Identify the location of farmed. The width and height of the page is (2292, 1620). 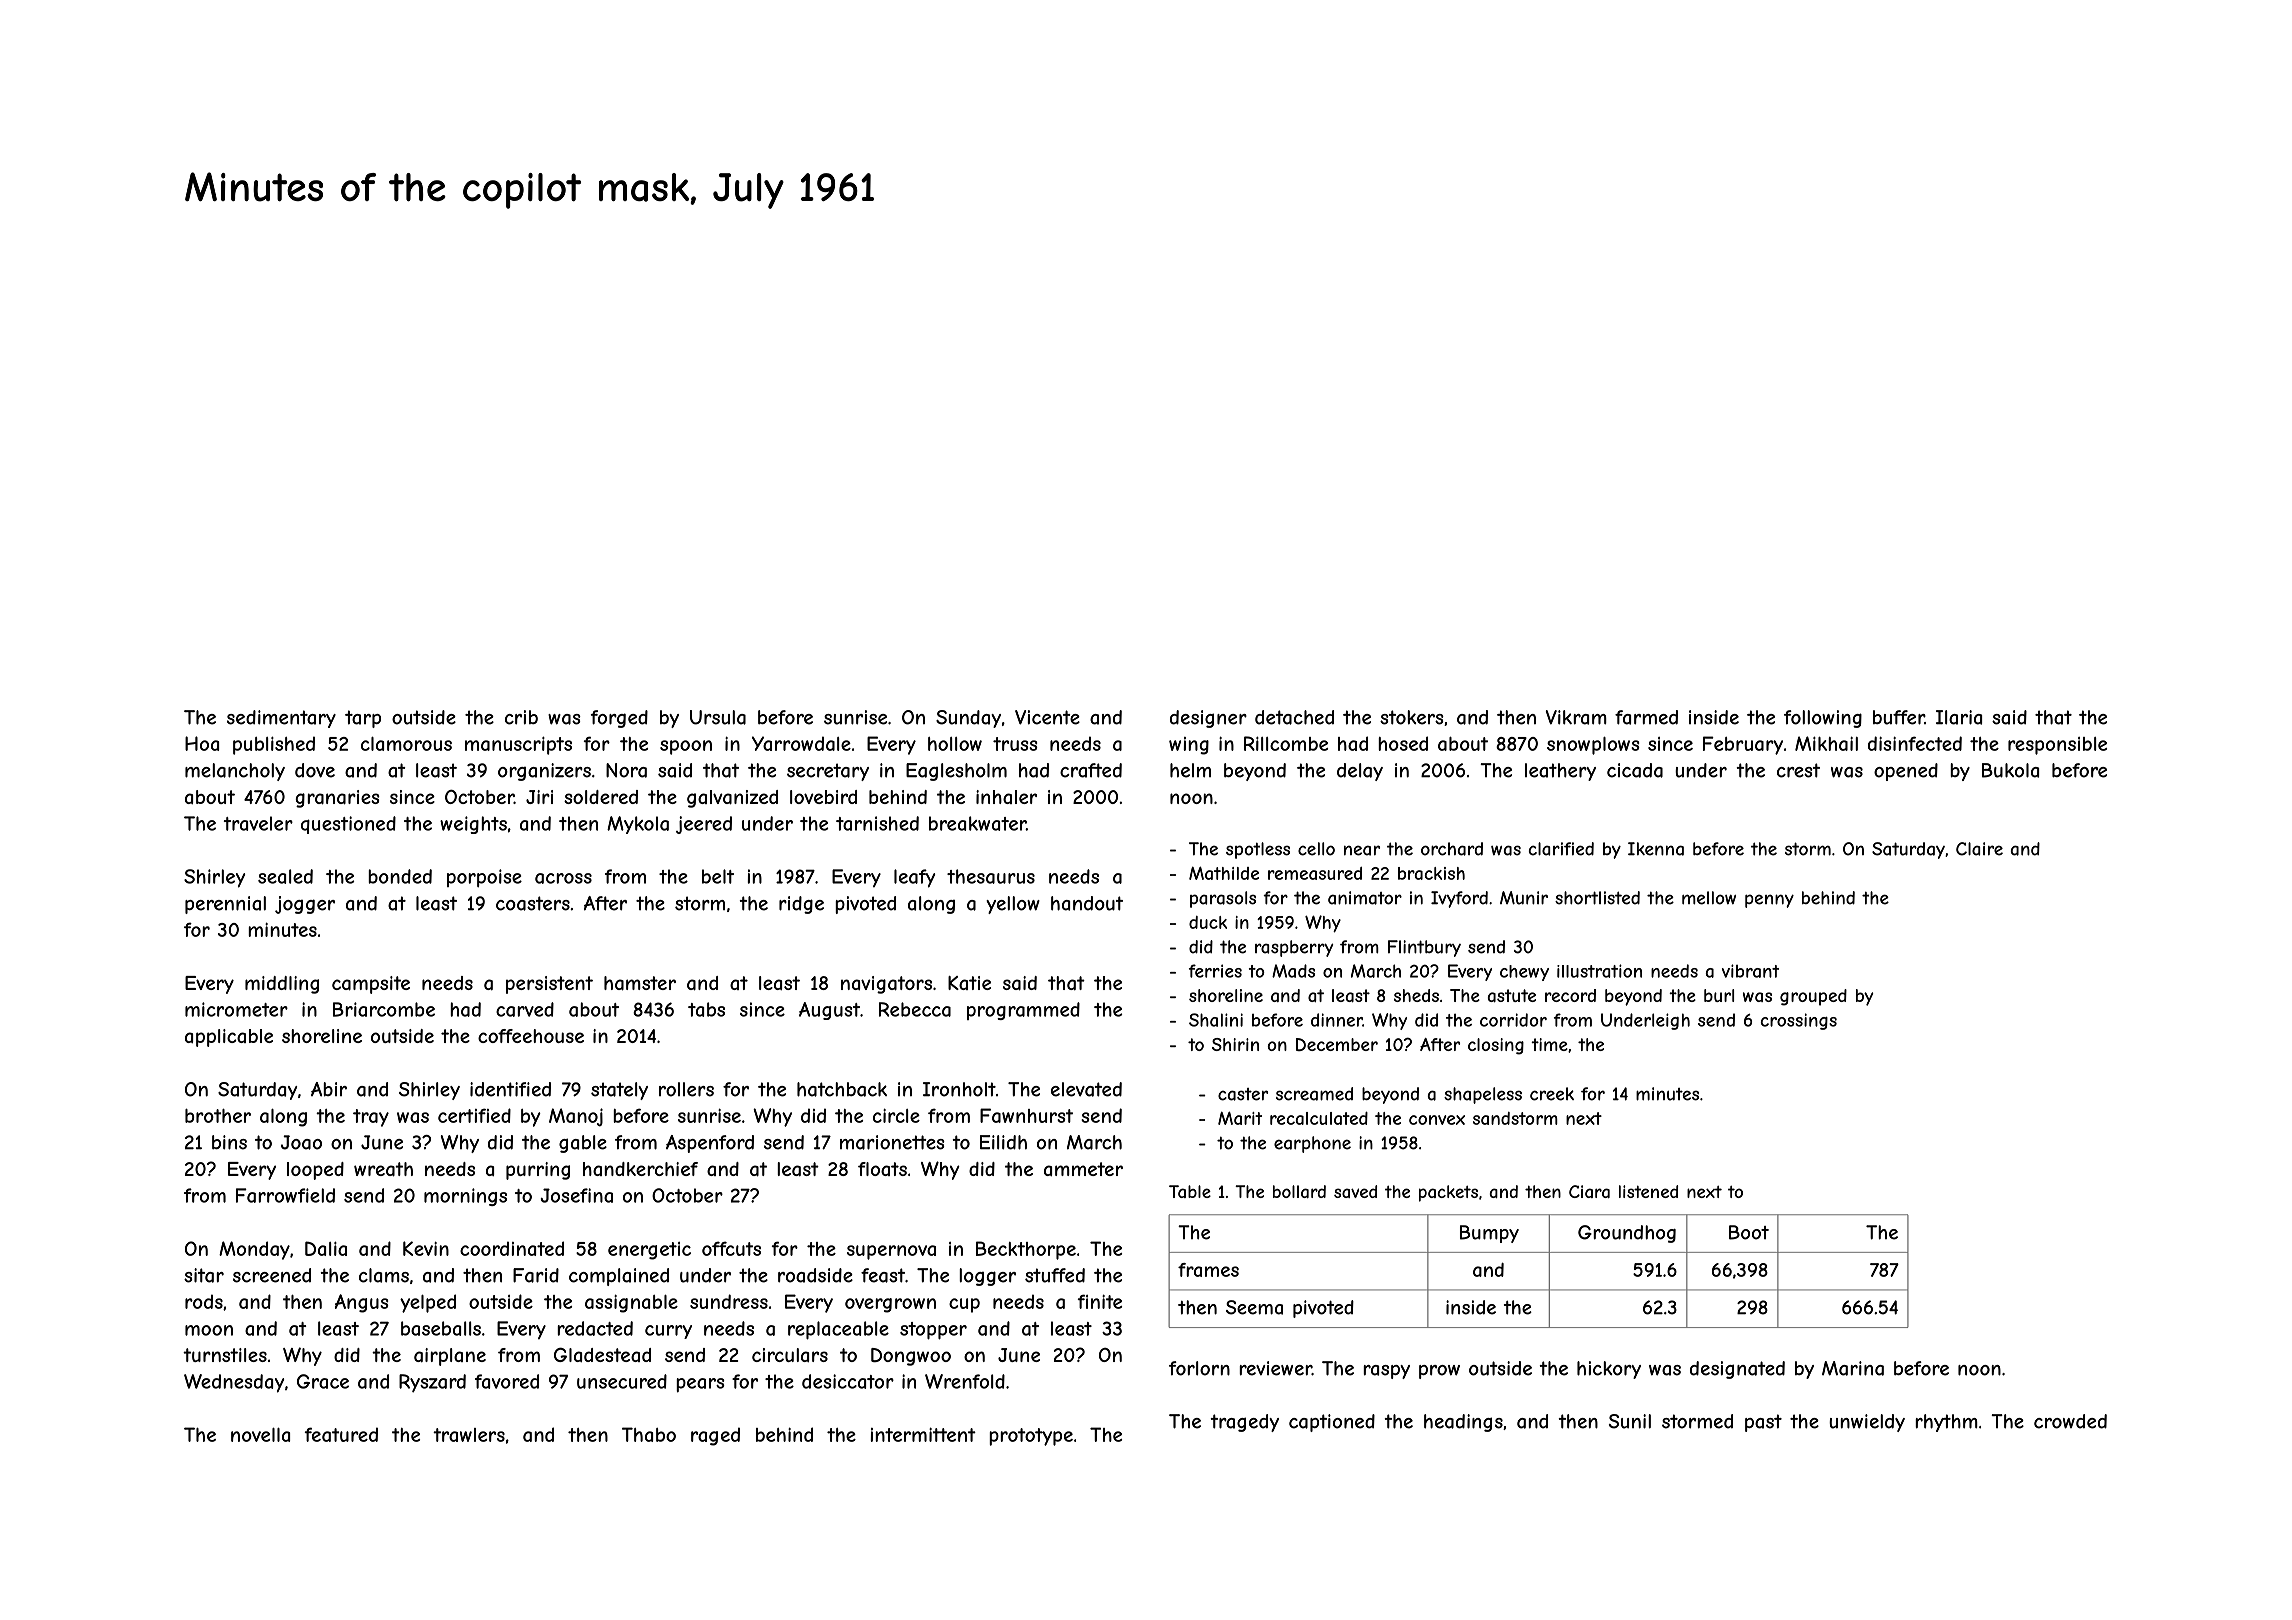
(1646, 717).
